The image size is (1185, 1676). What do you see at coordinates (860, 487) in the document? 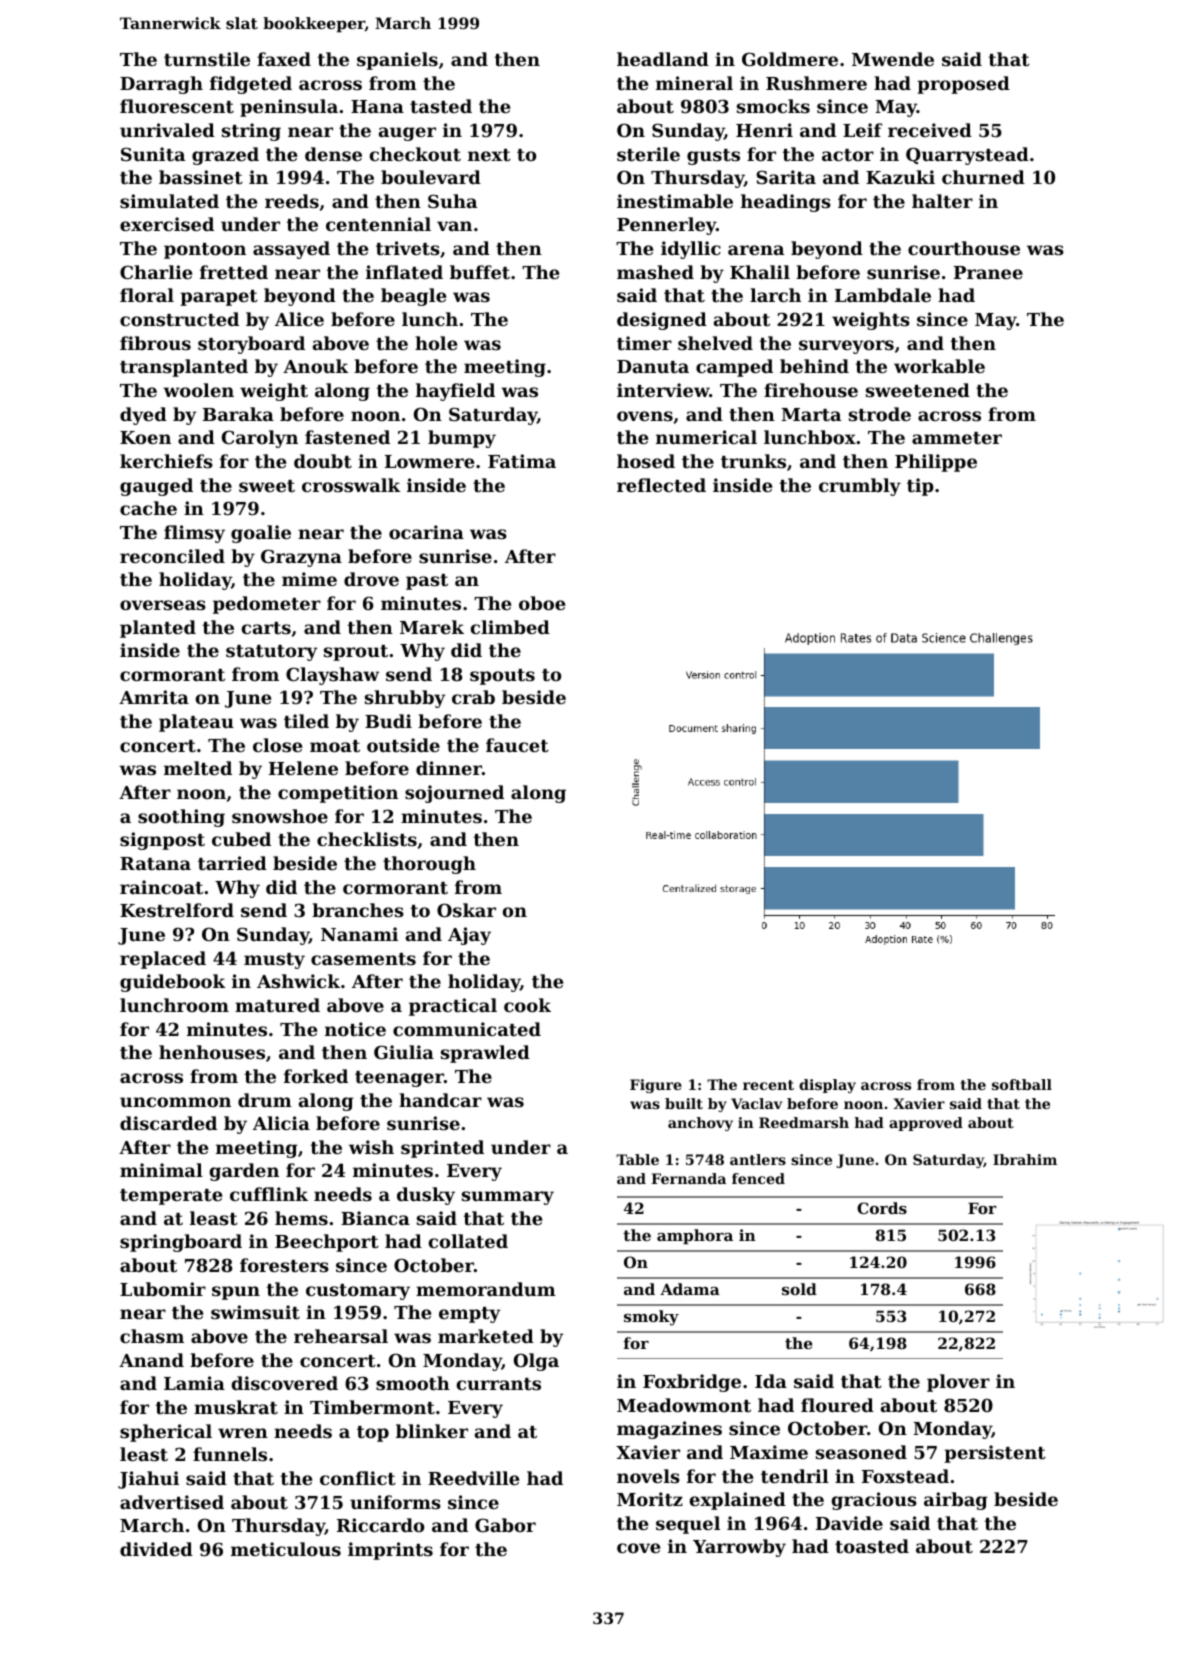
I see `crumbly` at bounding box center [860, 487].
